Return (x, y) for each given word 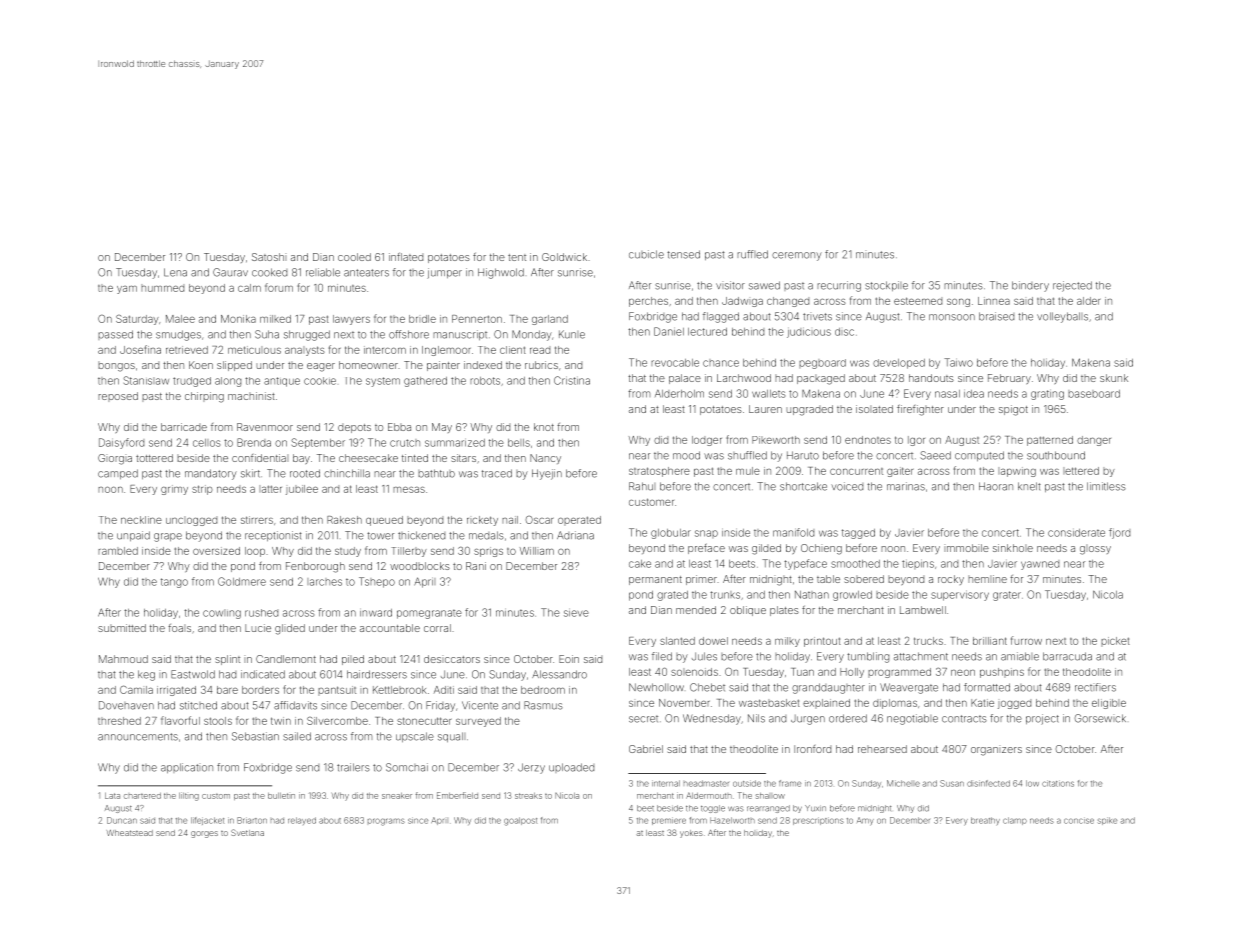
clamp (1015, 821)
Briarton (252, 820)
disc (844, 332)
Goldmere (242, 581)
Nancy (545, 459)
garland (550, 320)
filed (662, 656)
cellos (206, 443)
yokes (691, 834)
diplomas (895, 704)
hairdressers (377, 674)
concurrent (856, 471)
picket (1115, 642)
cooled (354, 257)
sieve (576, 613)
